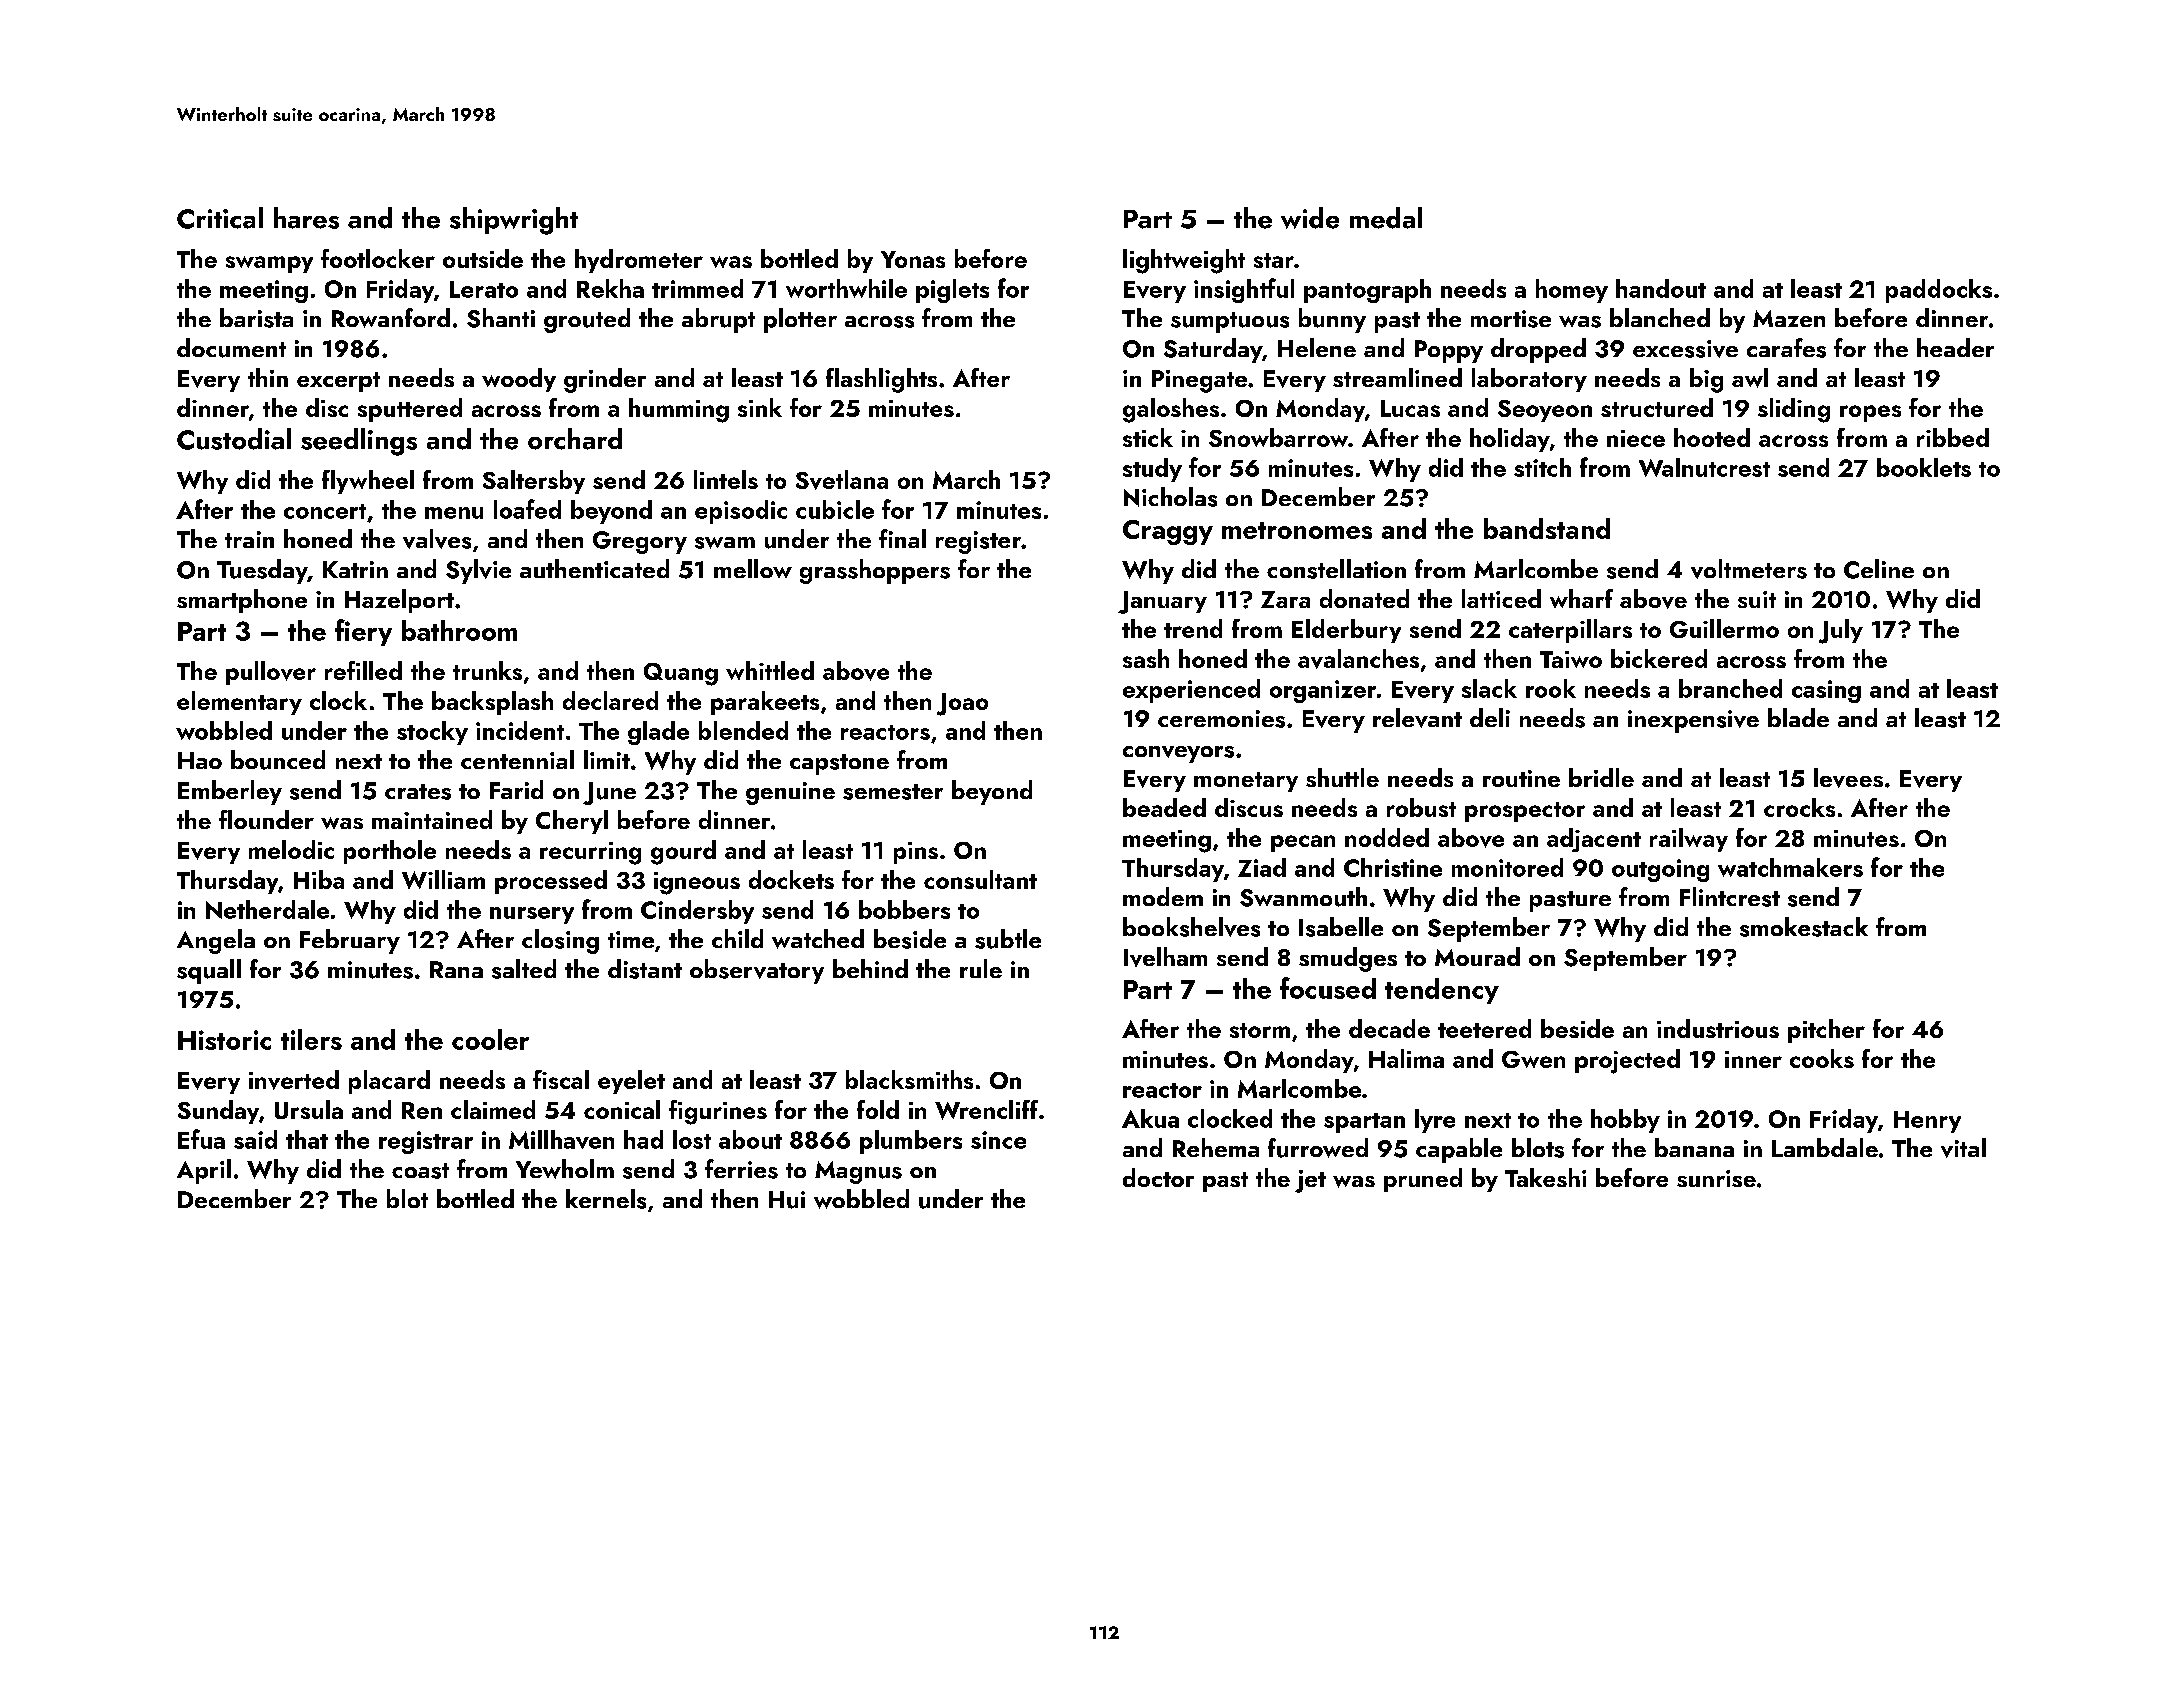 Image resolution: width=2178 pixels, height=1683 pixels. Describe the element at coordinates (1146, 658) in the image. I see `sash` at that location.
